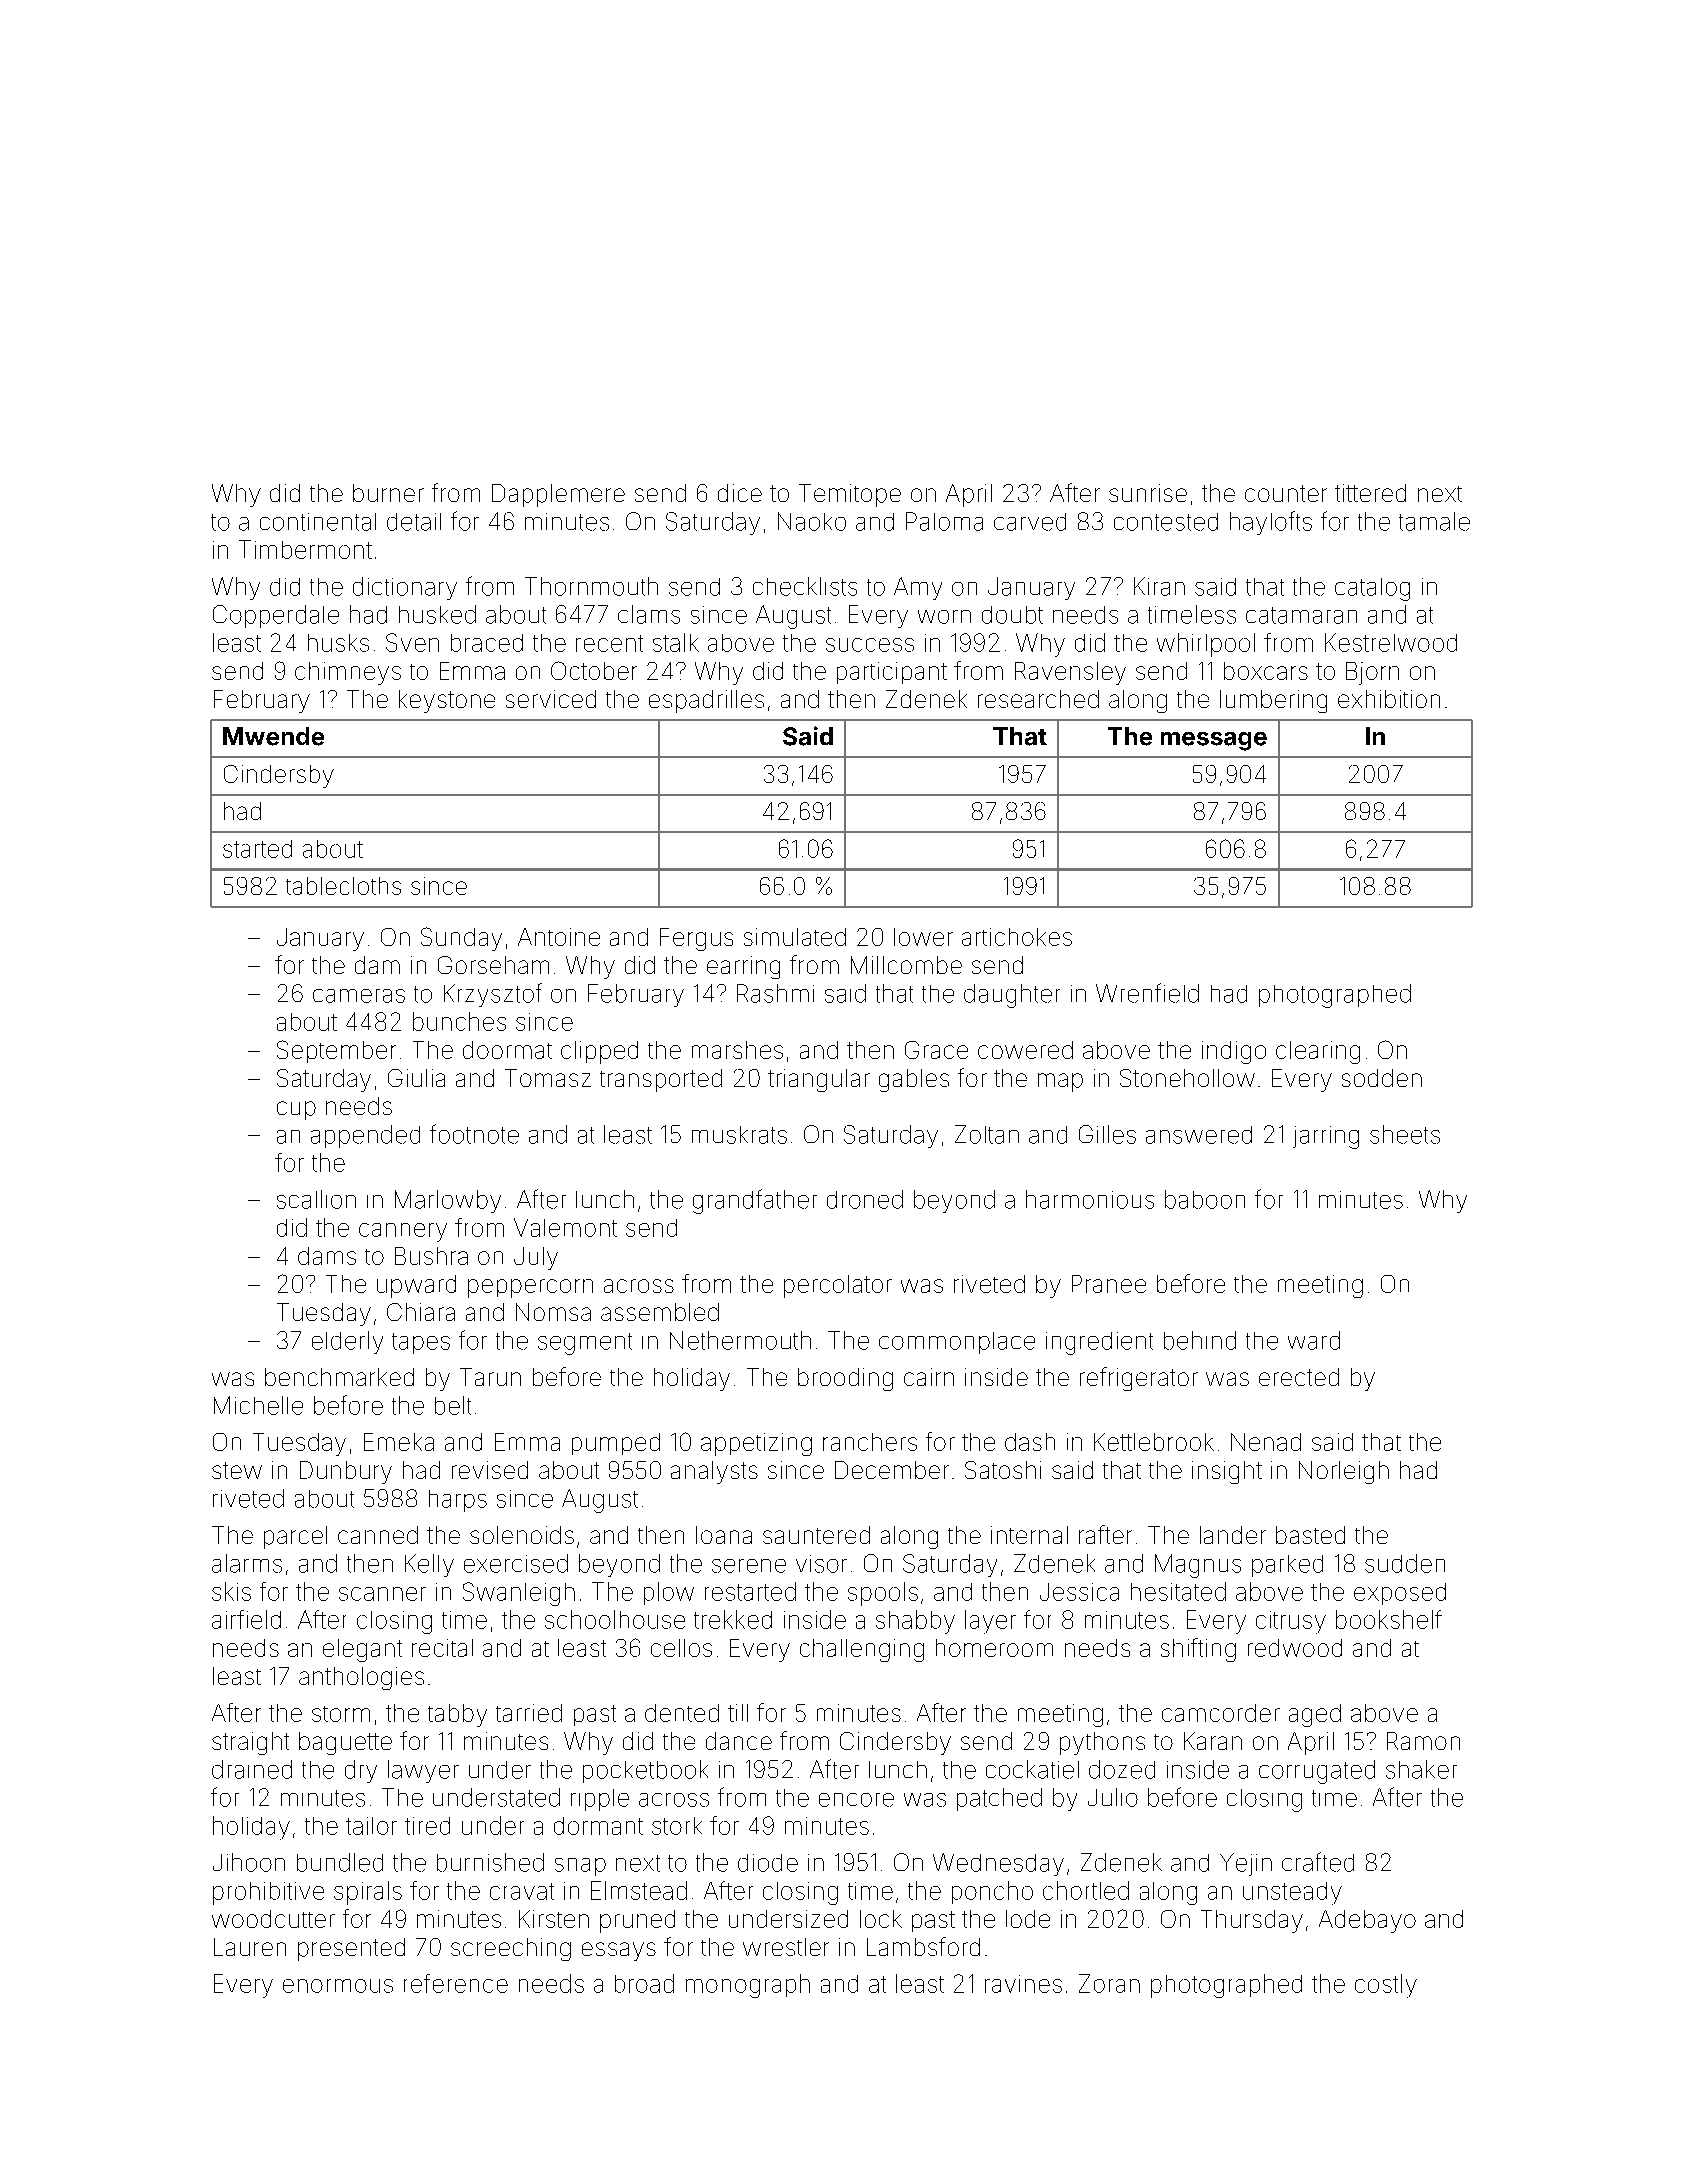  Describe the element at coordinates (318, 522) in the page. I see `continental` at that location.
